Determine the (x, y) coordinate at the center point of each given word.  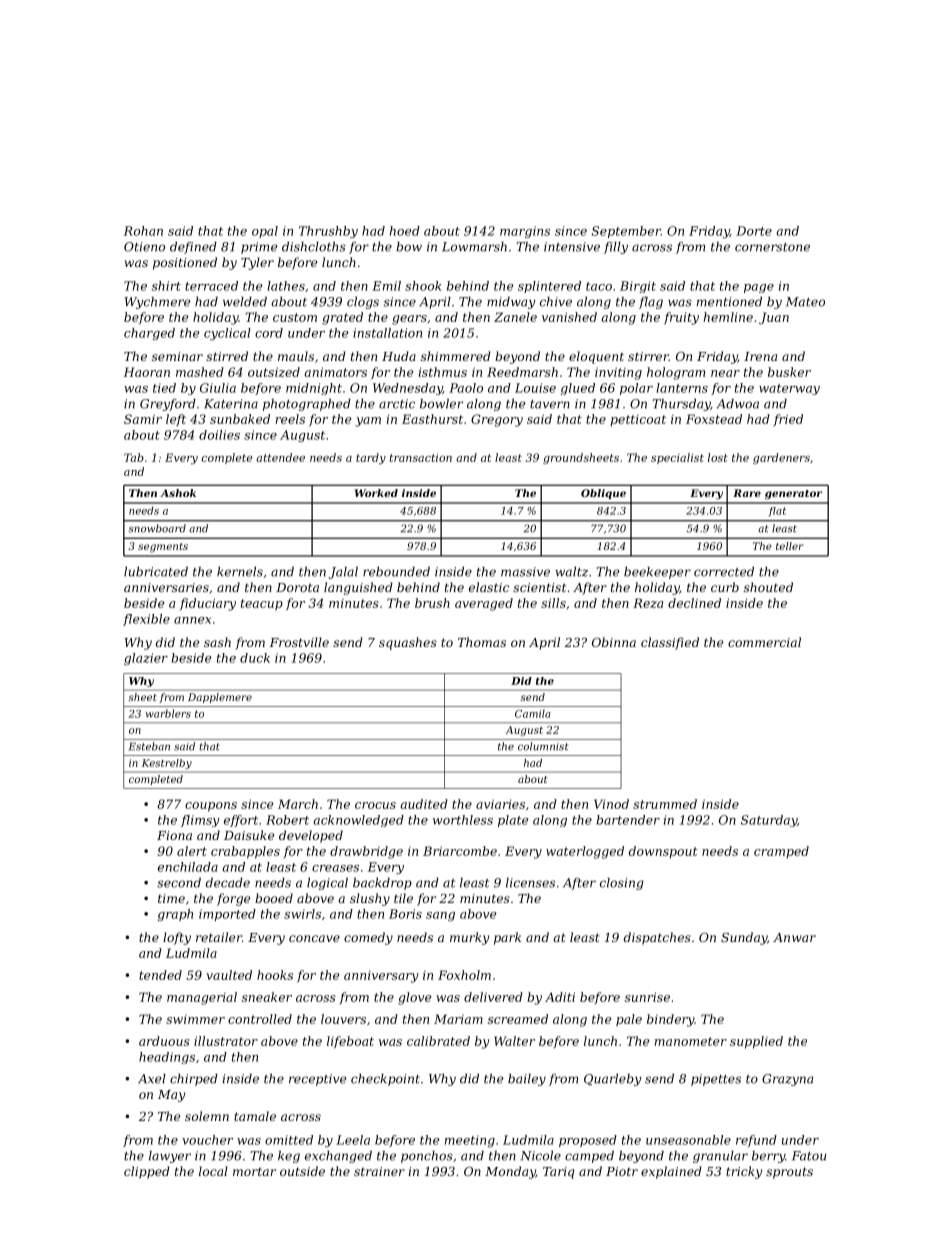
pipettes (716, 1080)
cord (269, 333)
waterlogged (585, 852)
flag (651, 303)
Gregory (497, 420)
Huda (399, 356)
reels (290, 419)
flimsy (200, 821)
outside (302, 1171)
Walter (514, 1041)
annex (192, 620)
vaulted (229, 975)
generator (793, 495)
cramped (781, 852)
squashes (408, 643)
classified (670, 643)
